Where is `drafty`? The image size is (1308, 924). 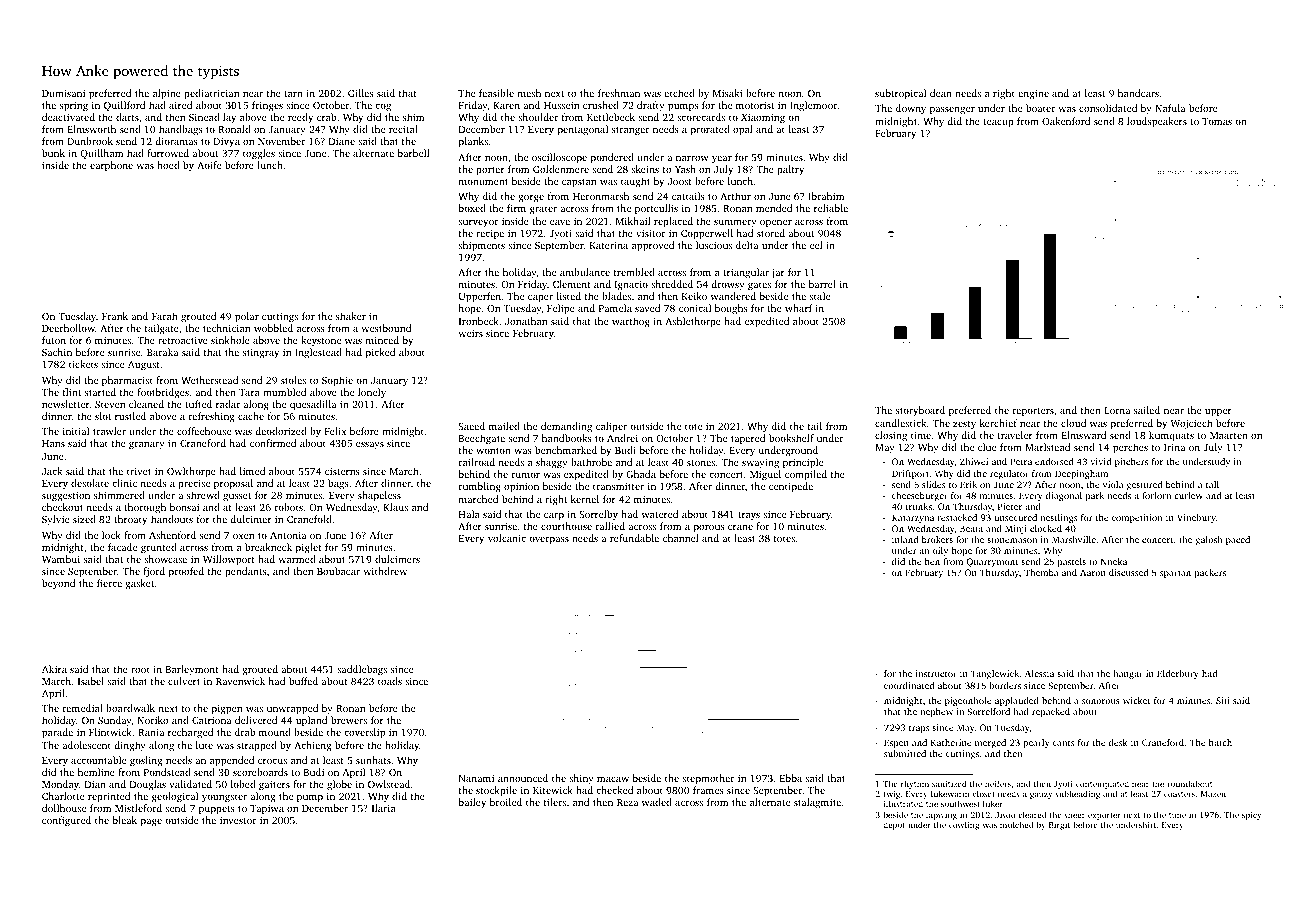
drafty is located at coordinates (651, 106).
